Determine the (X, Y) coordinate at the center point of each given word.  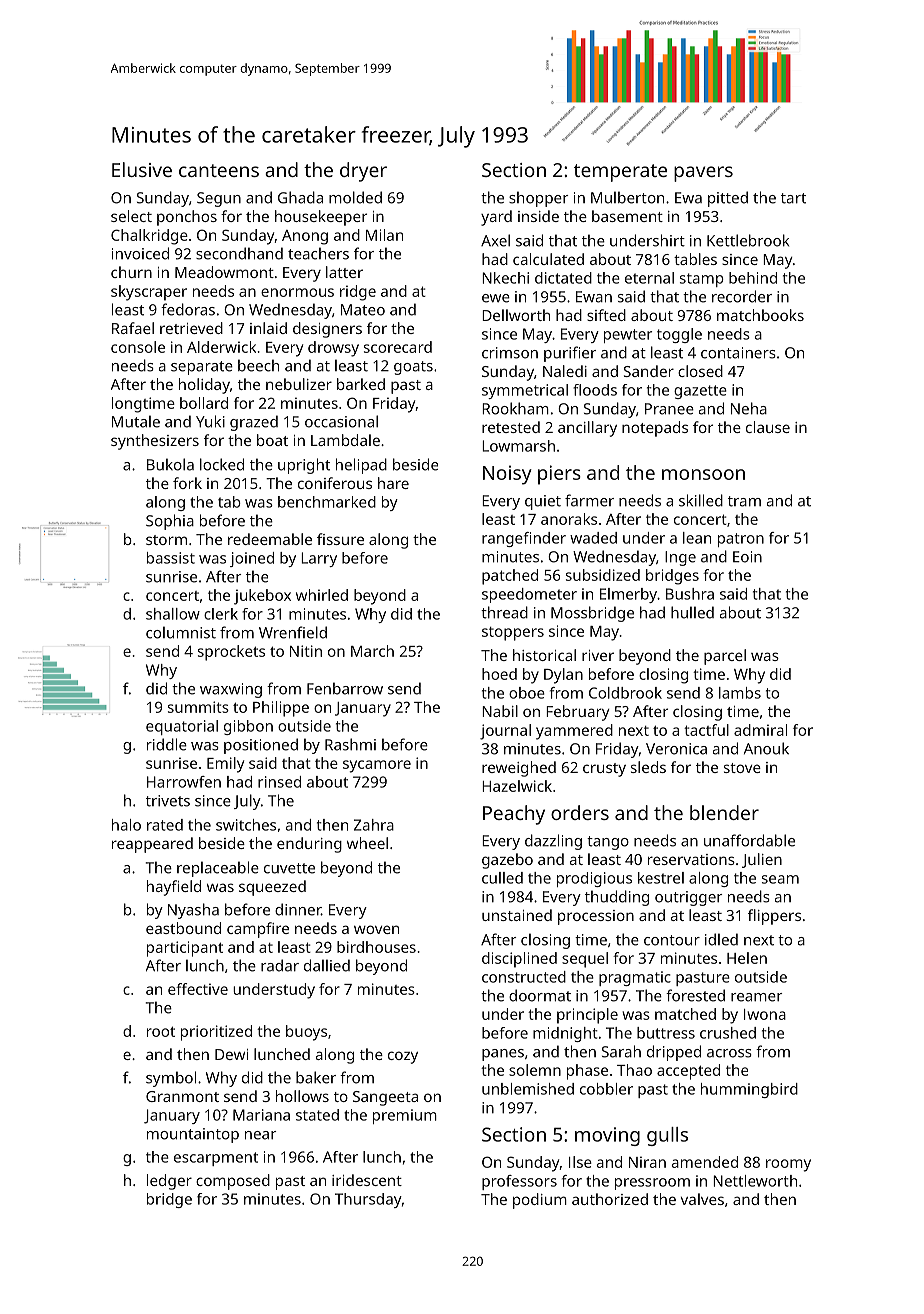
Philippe (281, 709)
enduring (309, 845)
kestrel (661, 878)
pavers (703, 174)
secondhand (239, 253)
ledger (169, 1182)
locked (222, 464)
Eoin (747, 557)
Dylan (563, 676)
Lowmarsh (518, 446)
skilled (701, 500)
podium (540, 1201)
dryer (363, 172)
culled (502, 878)
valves (702, 1199)
